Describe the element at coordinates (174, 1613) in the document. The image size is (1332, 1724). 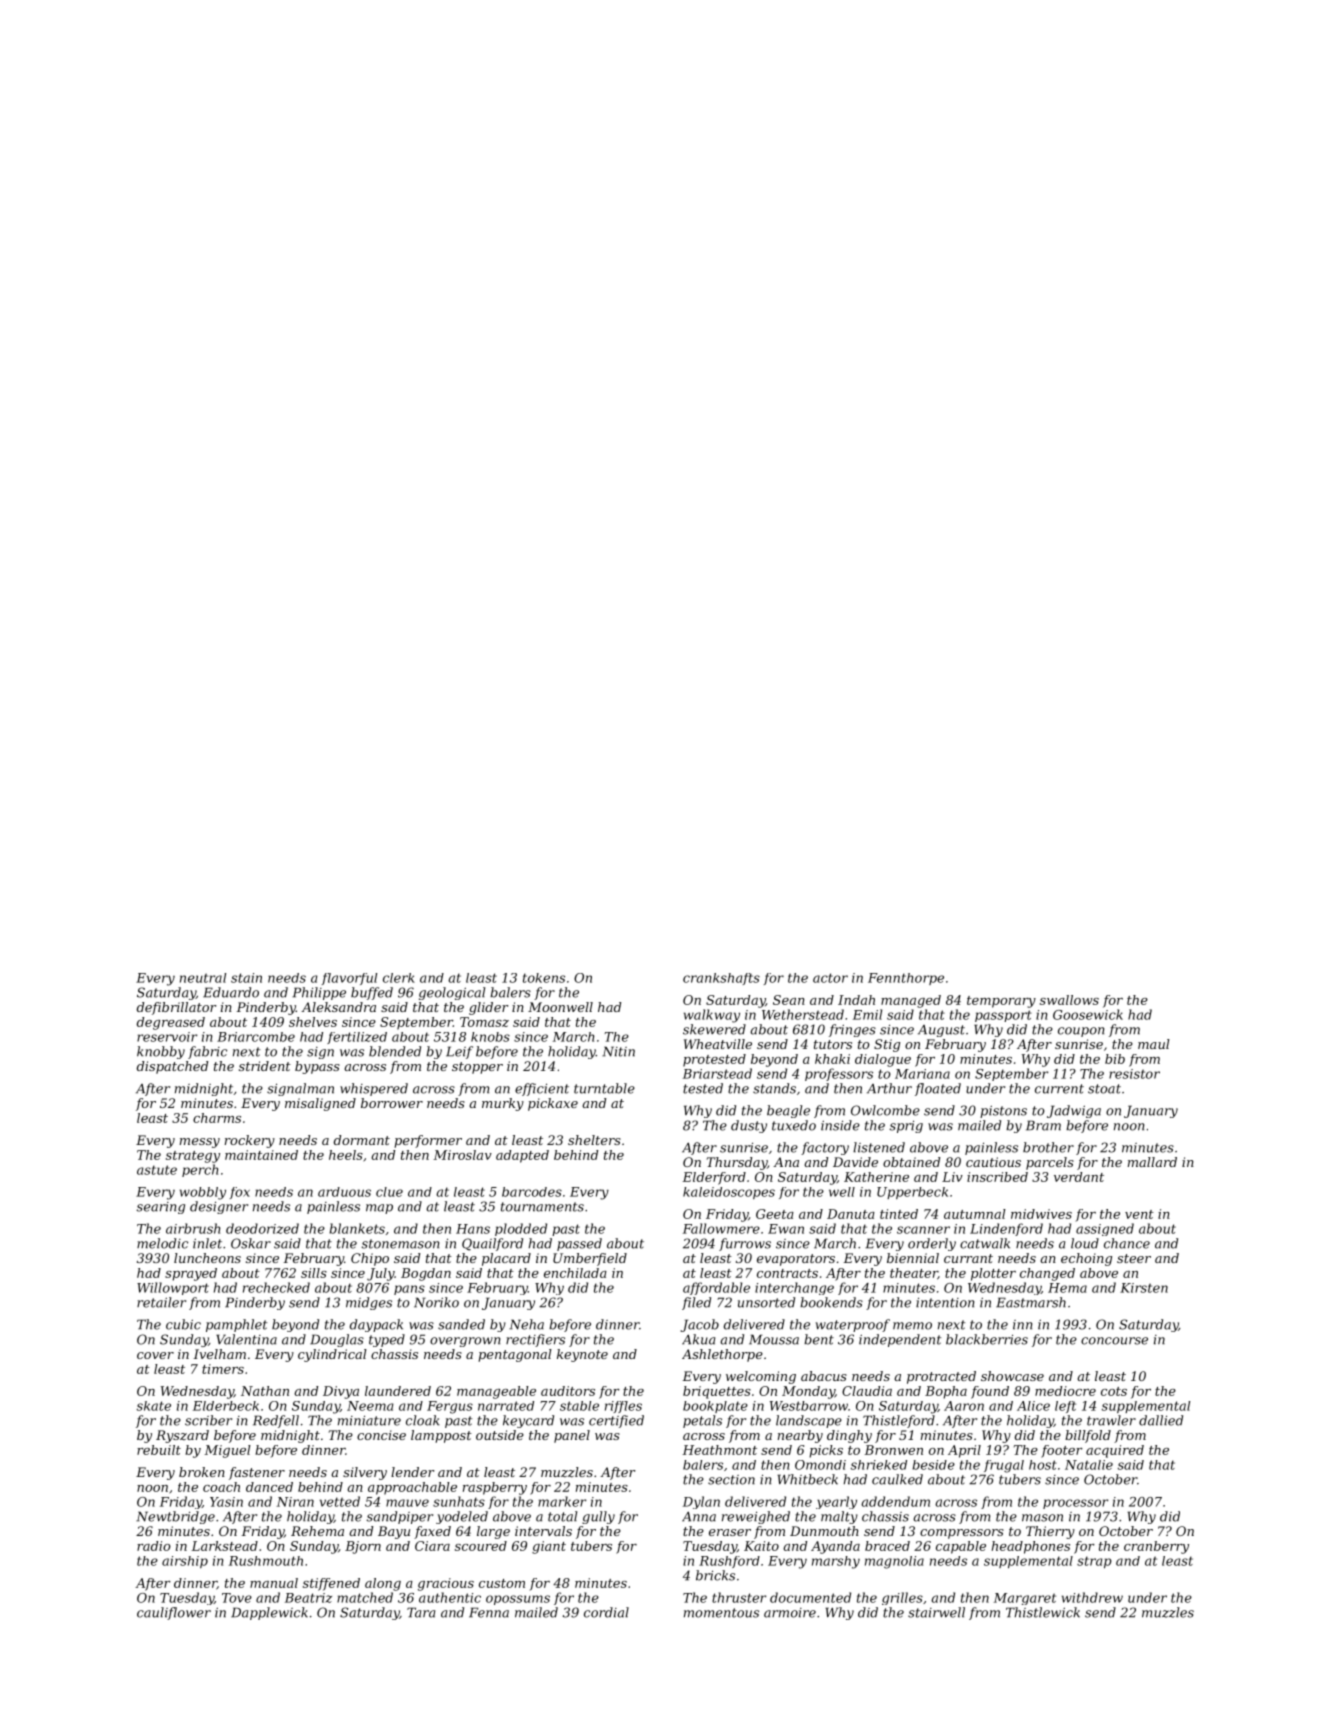
I see `cauliflower` at that location.
